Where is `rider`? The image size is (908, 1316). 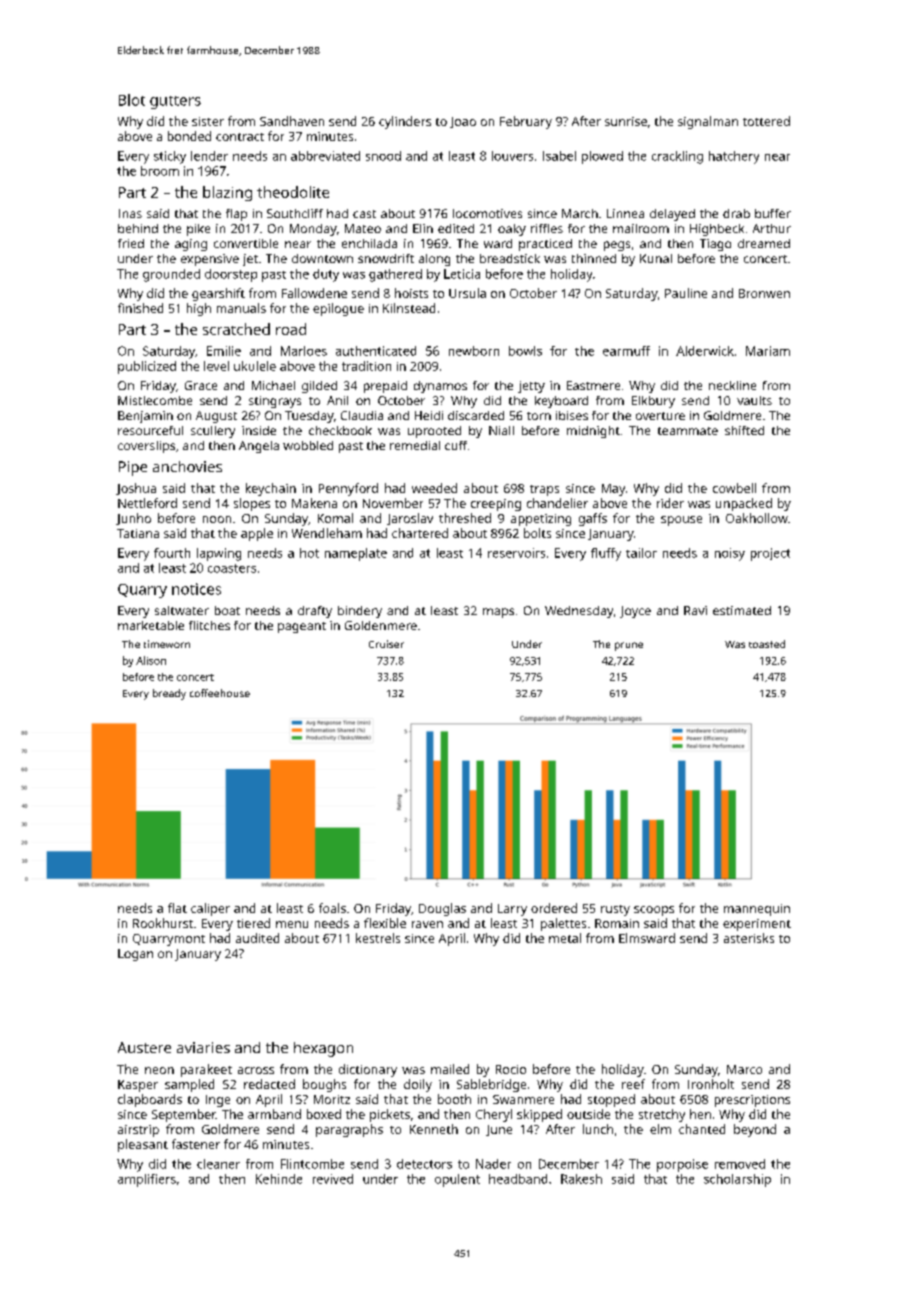 rider is located at coordinates (670, 503).
